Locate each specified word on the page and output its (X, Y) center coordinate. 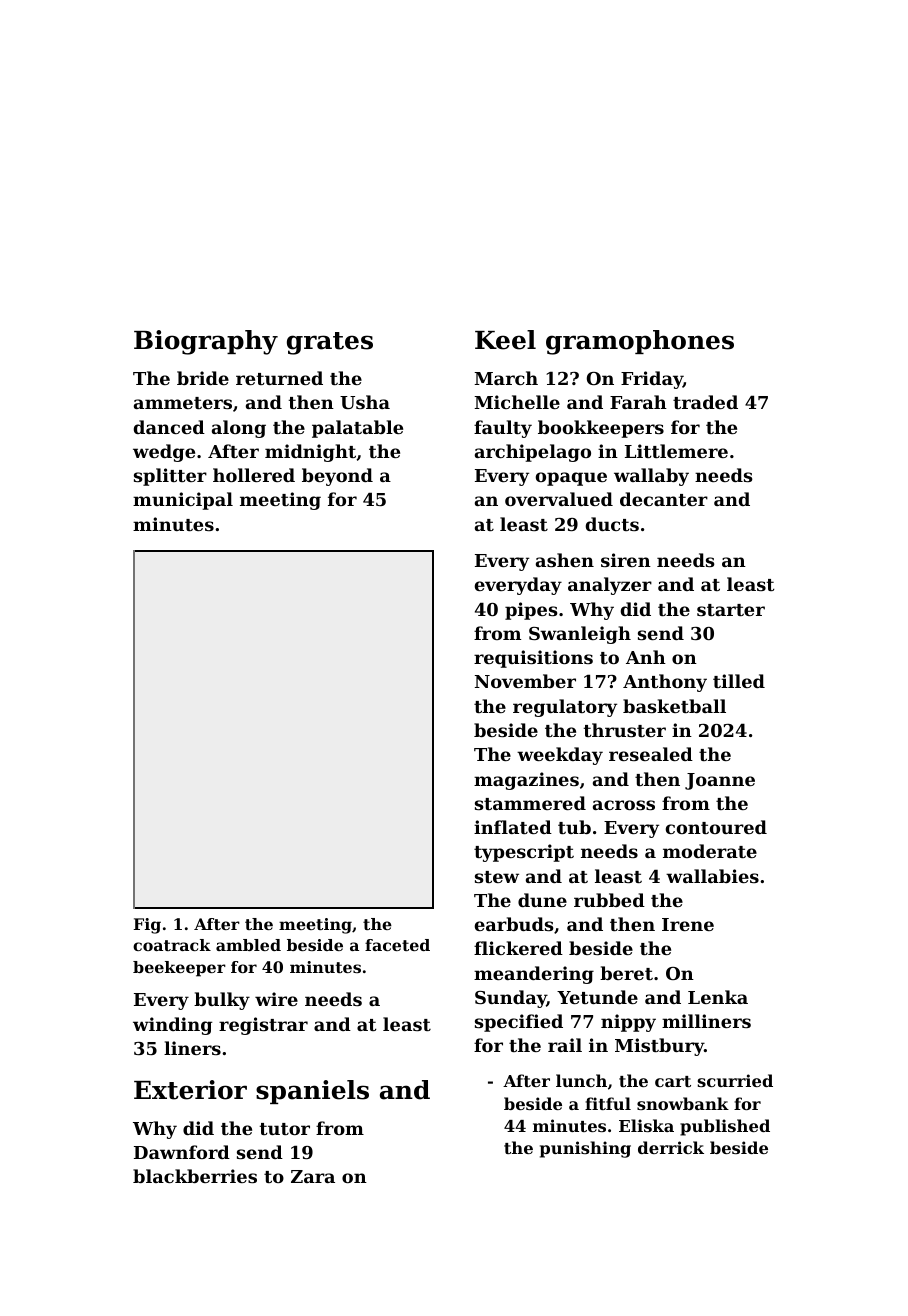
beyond (337, 477)
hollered (254, 475)
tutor (285, 1129)
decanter (664, 499)
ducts (612, 524)
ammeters (183, 403)
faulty (503, 429)
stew (497, 877)
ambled (248, 945)
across (624, 805)
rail (565, 1045)
